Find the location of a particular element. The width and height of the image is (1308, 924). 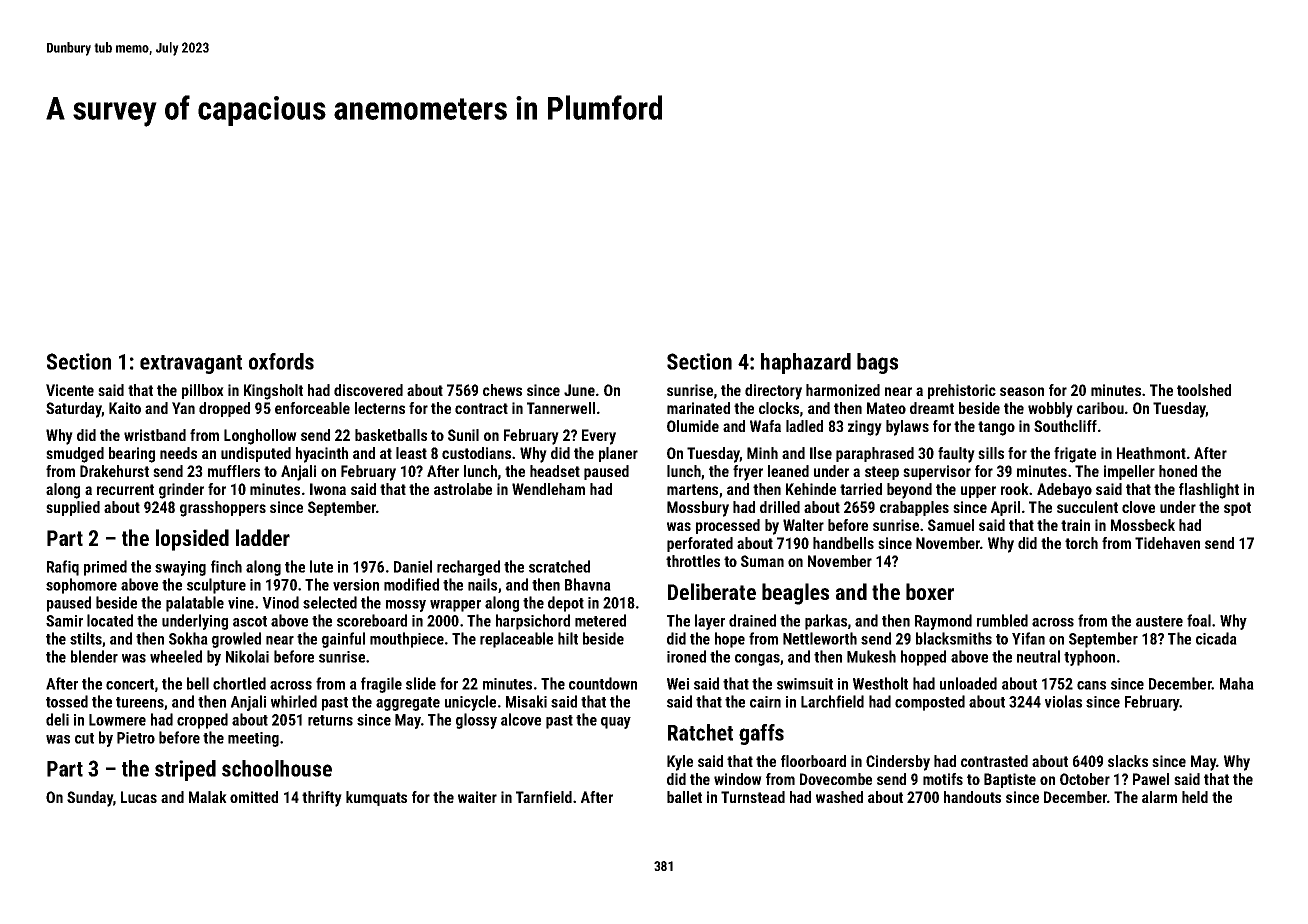

Tidehaven is located at coordinates (1167, 543).
